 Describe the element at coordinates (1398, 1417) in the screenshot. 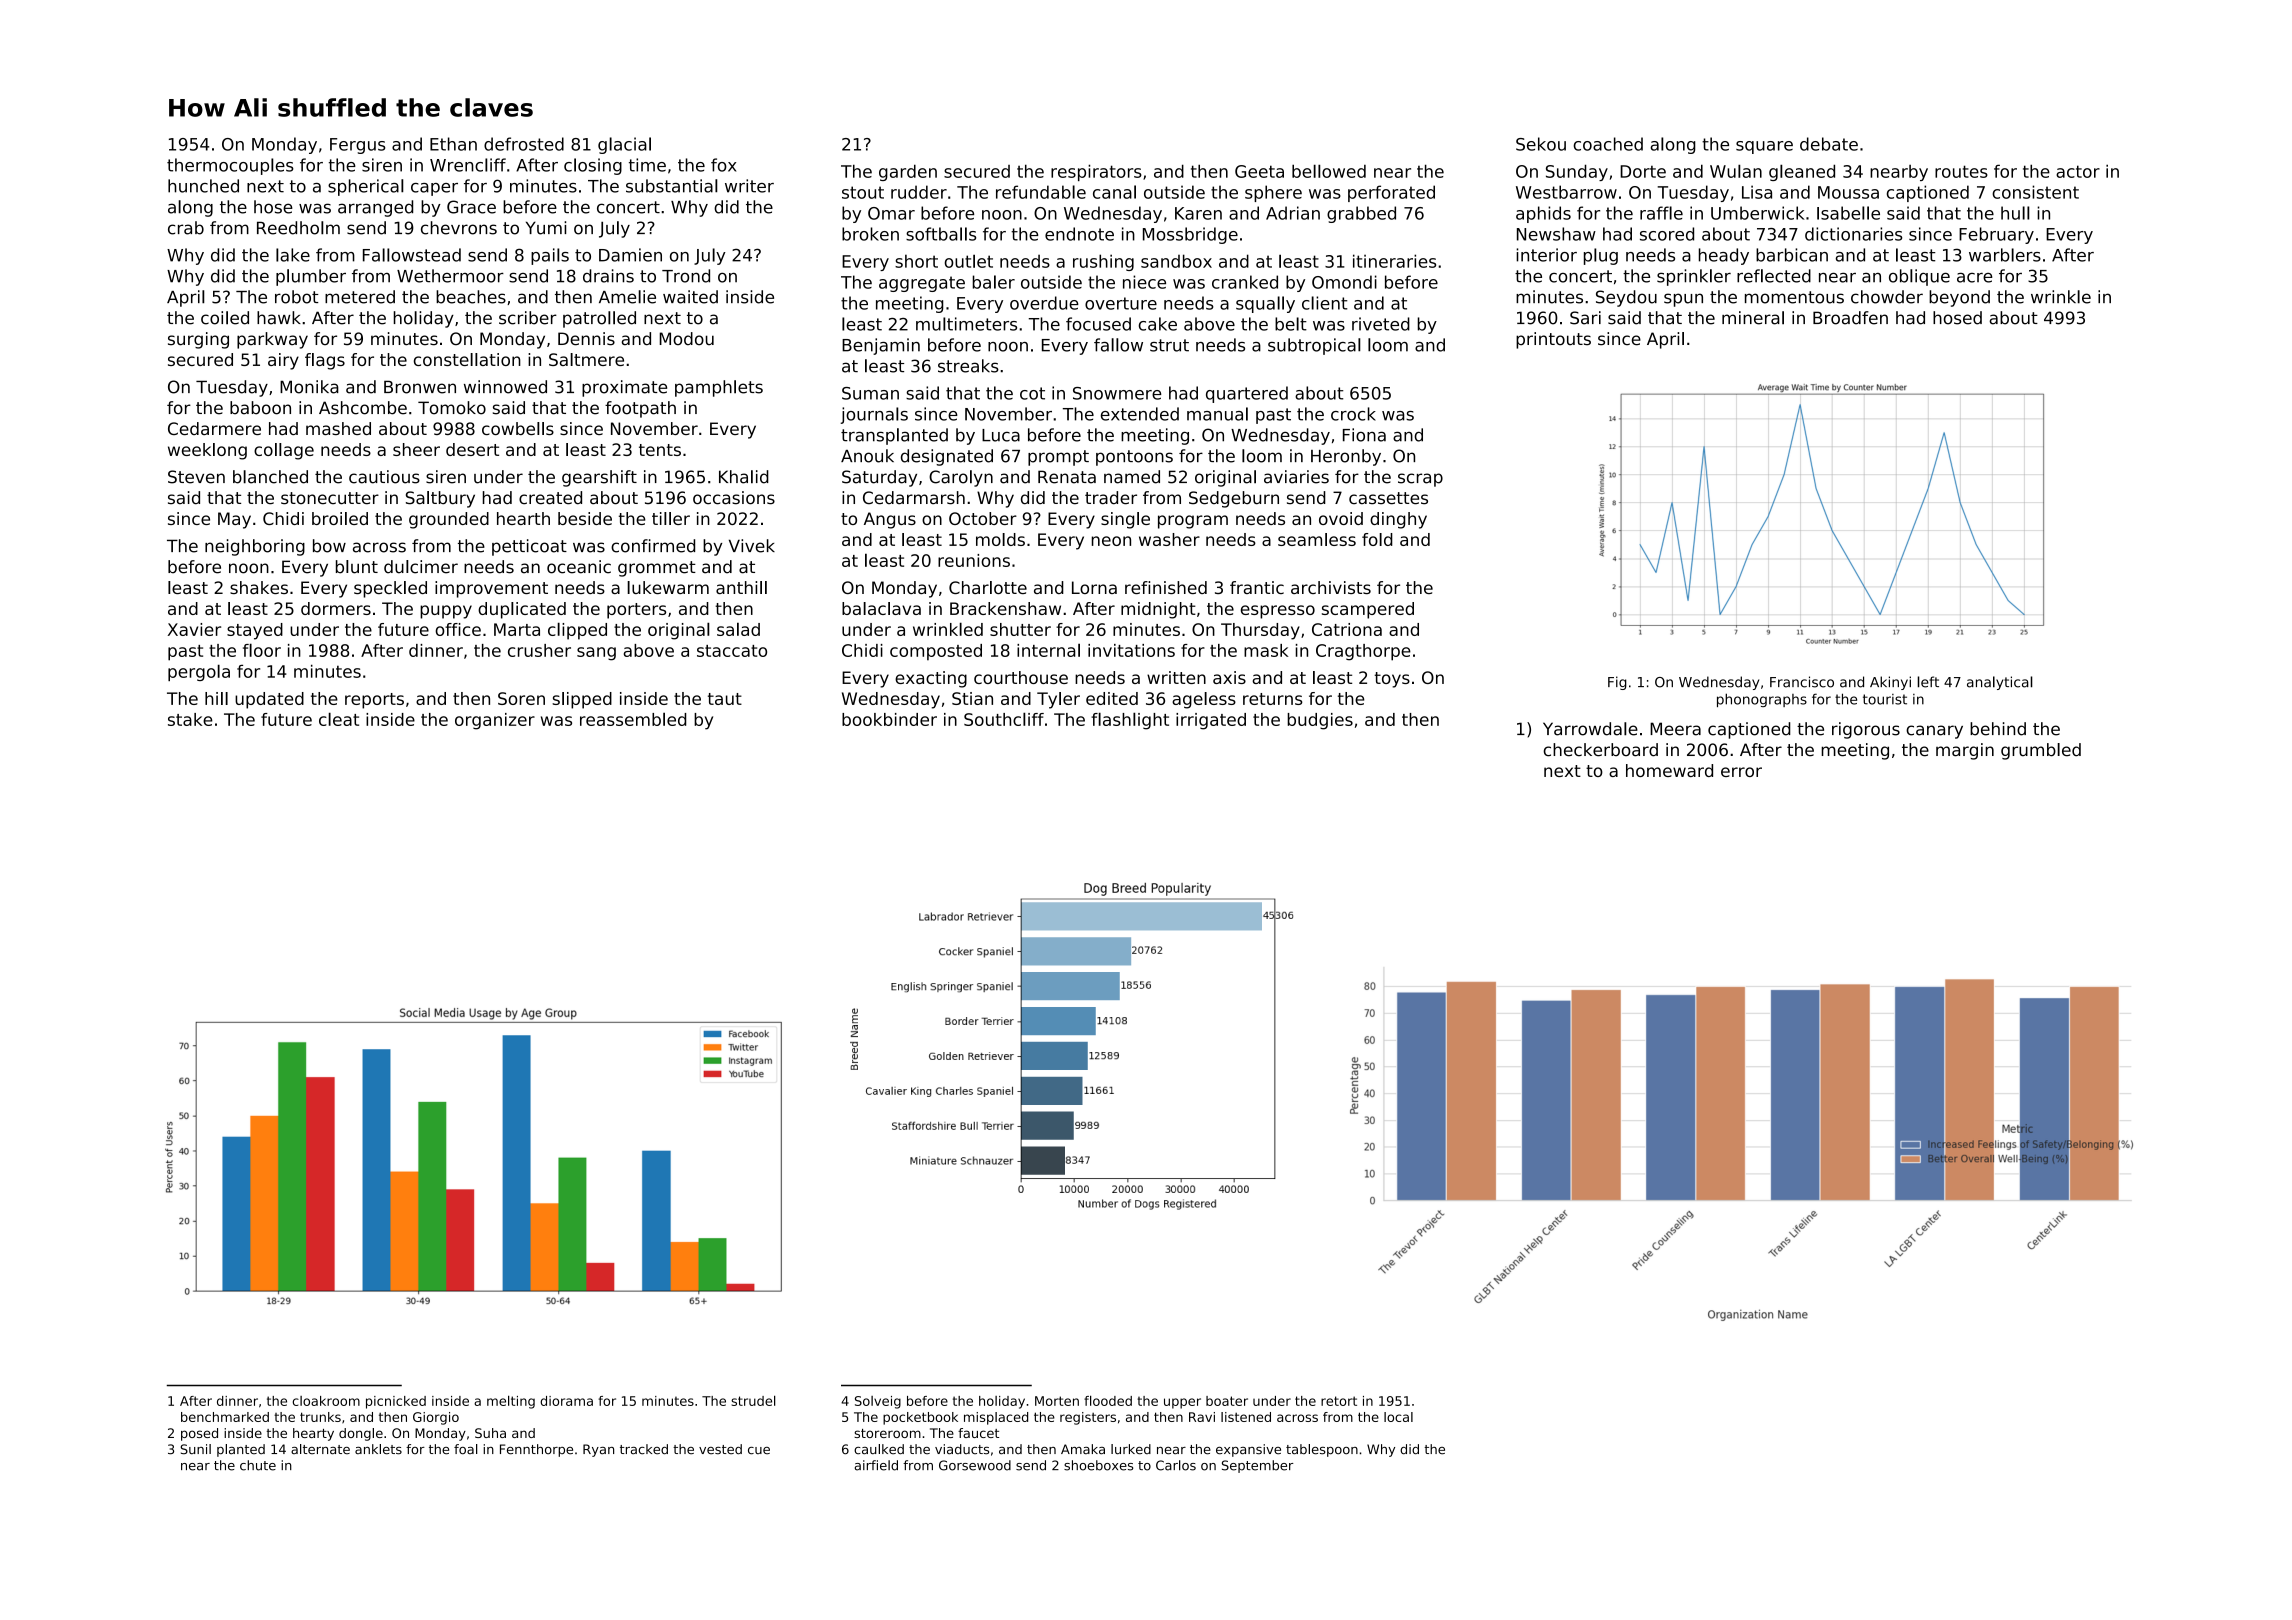

I see `local` at that location.
